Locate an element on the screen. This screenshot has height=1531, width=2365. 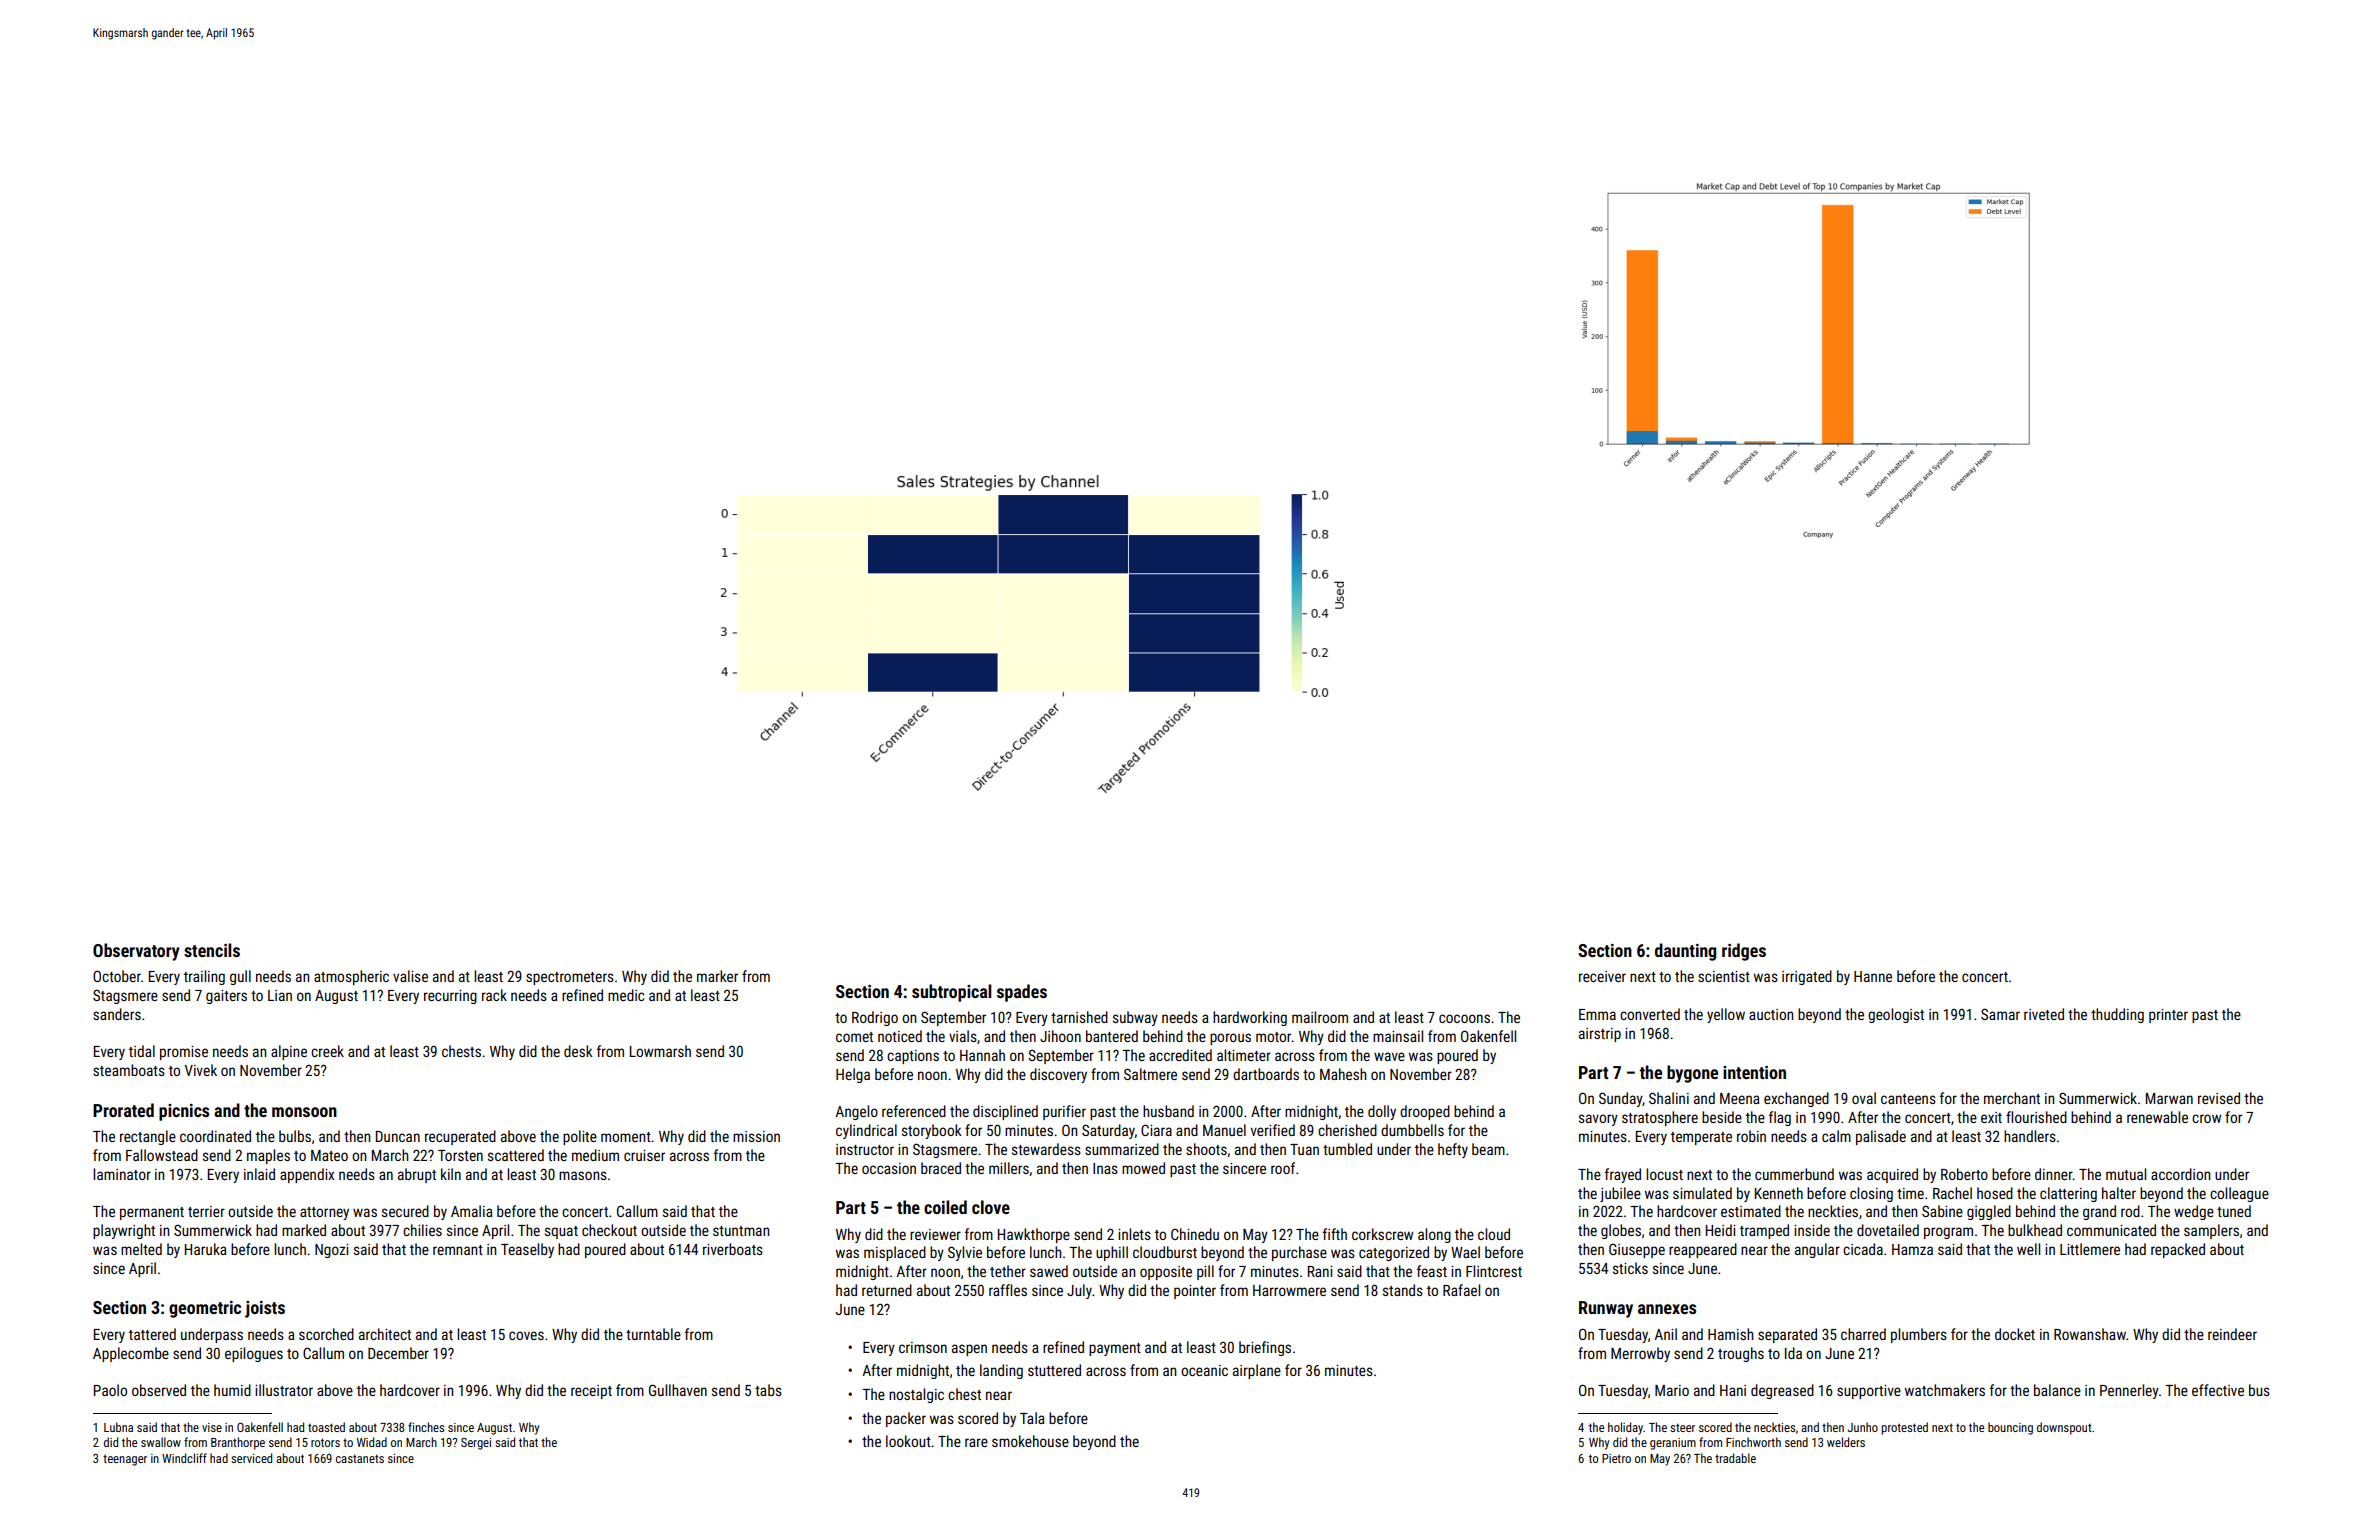
calm is located at coordinates (1836, 1136).
